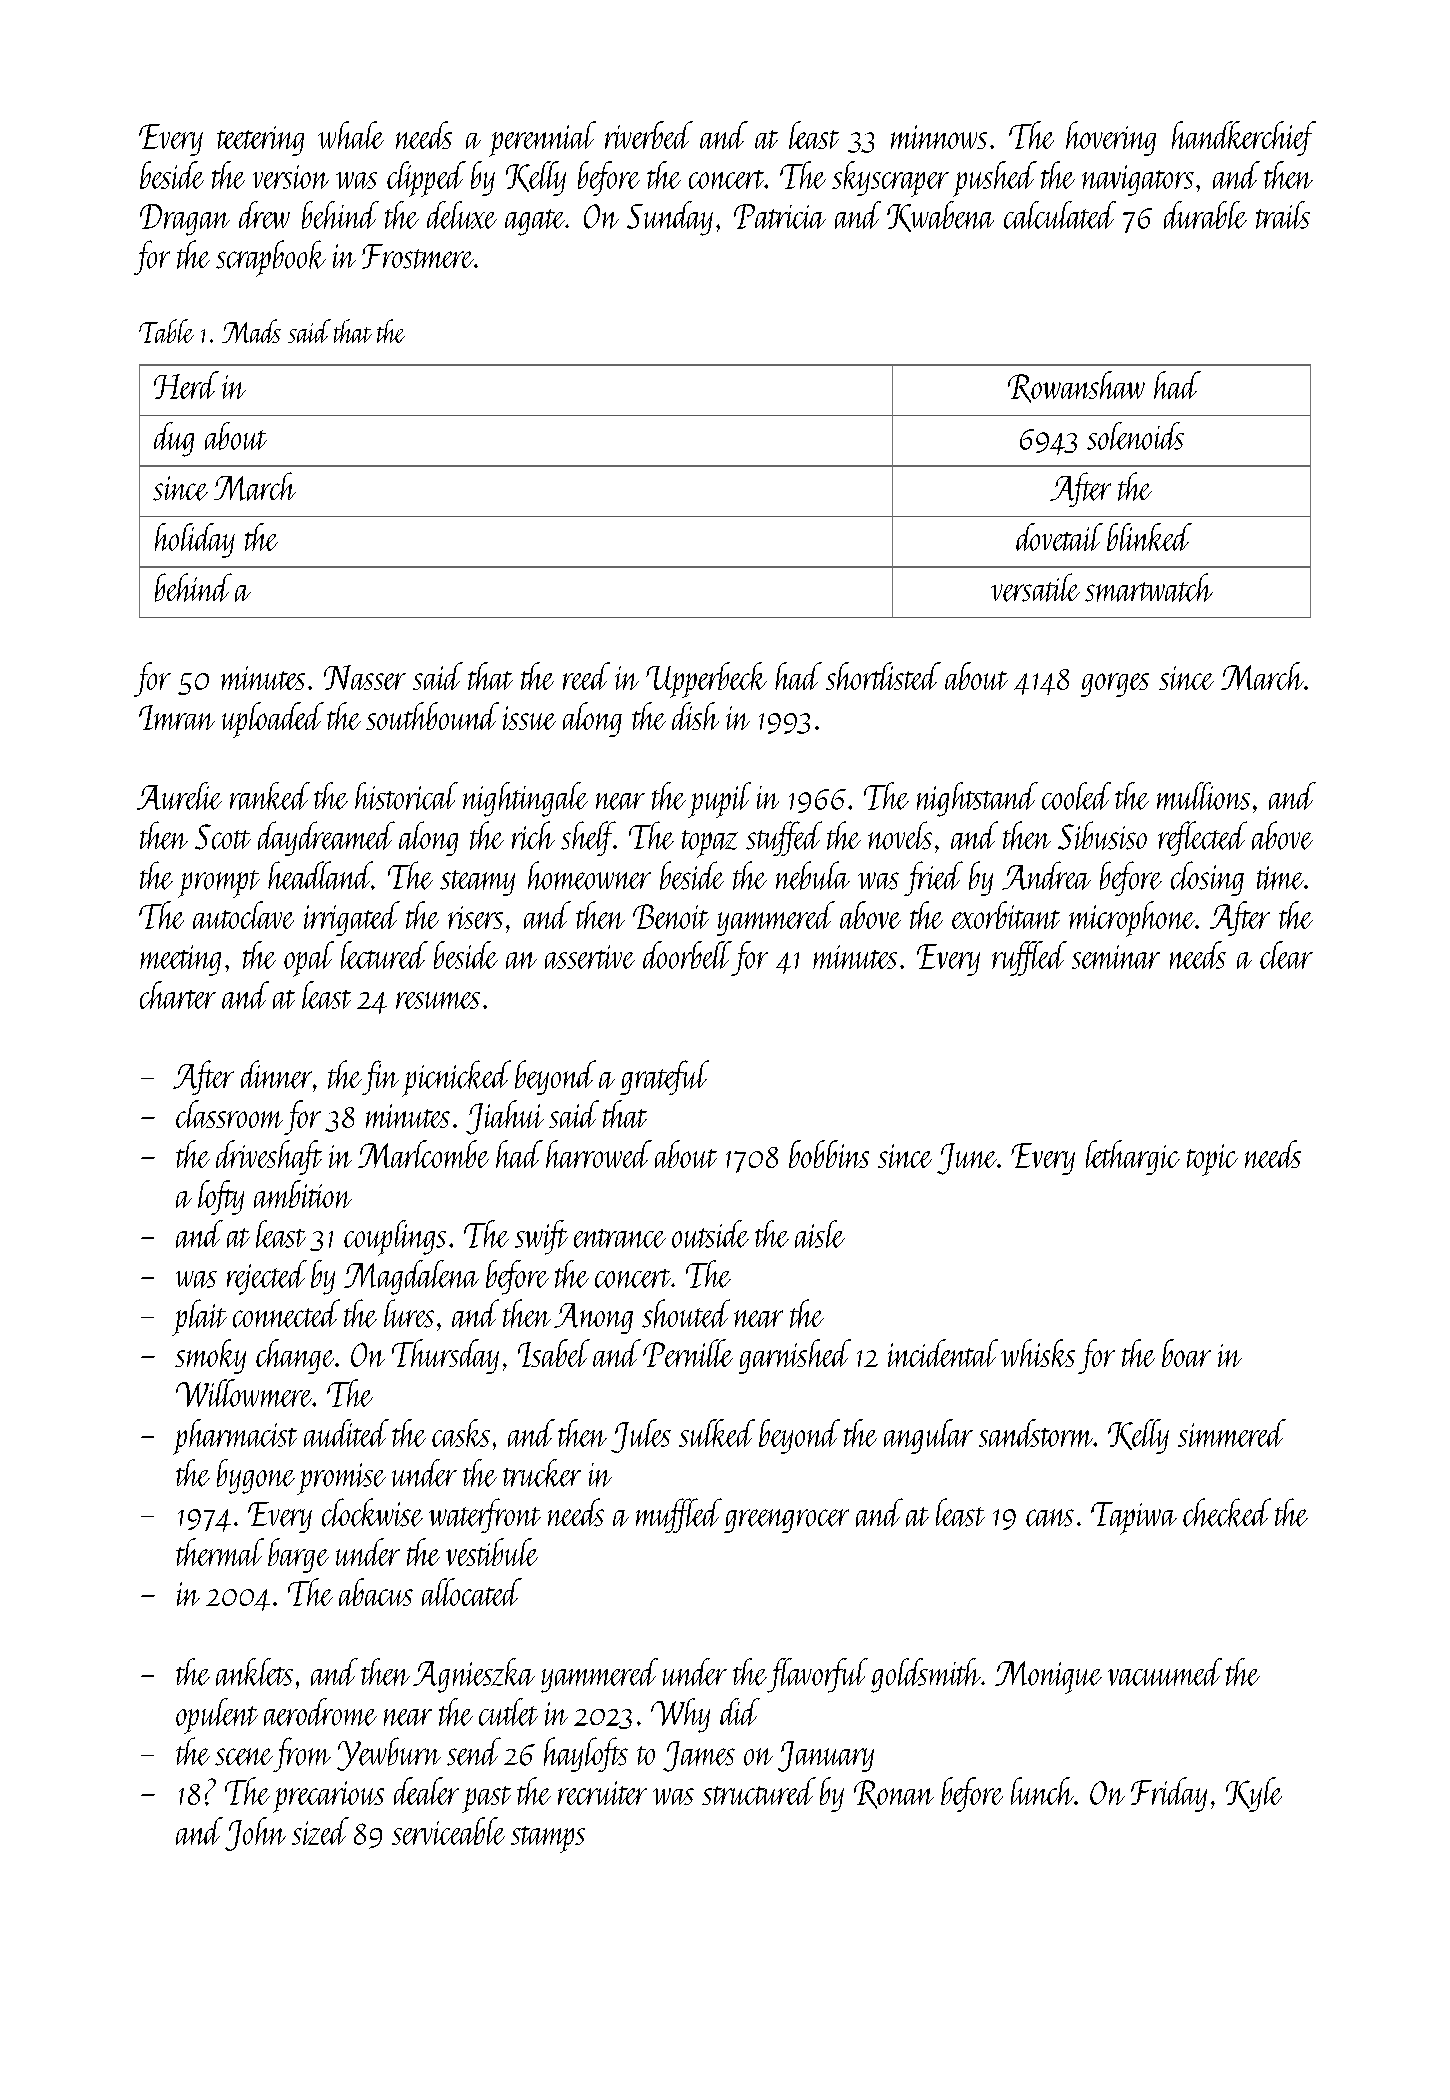 Image resolution: width=1450 pixels, height=2100 pixels. I want to click on plait, so click(199, 1317).
